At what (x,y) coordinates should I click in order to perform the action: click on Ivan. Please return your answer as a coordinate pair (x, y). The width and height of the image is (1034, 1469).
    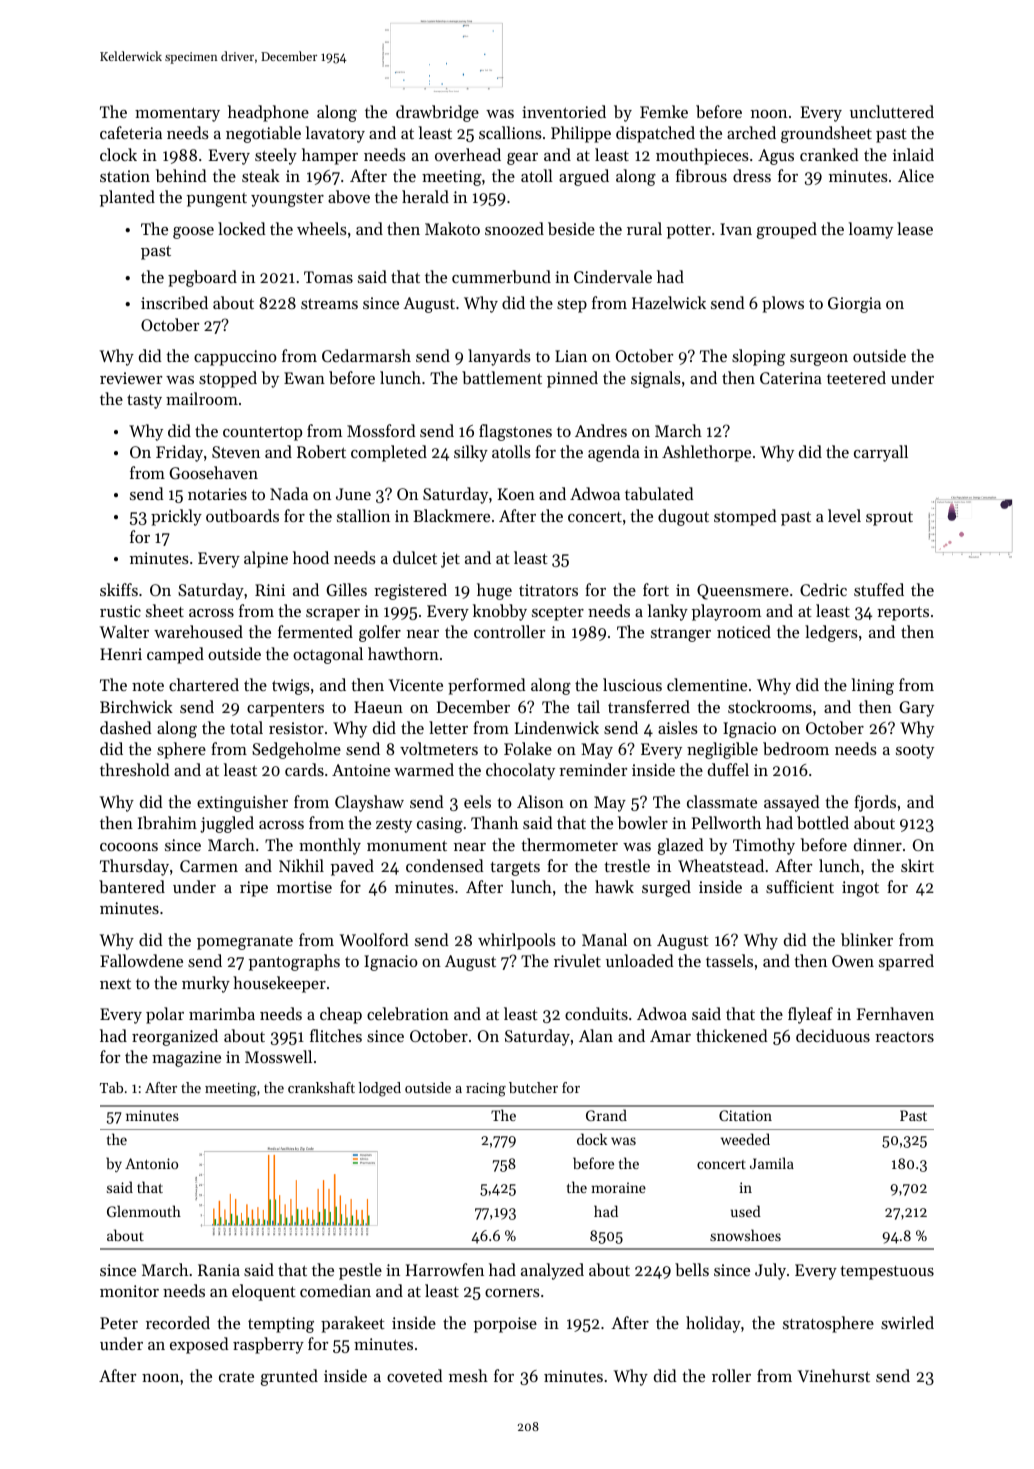
    Looking at the image, I should click on (736, 229).
